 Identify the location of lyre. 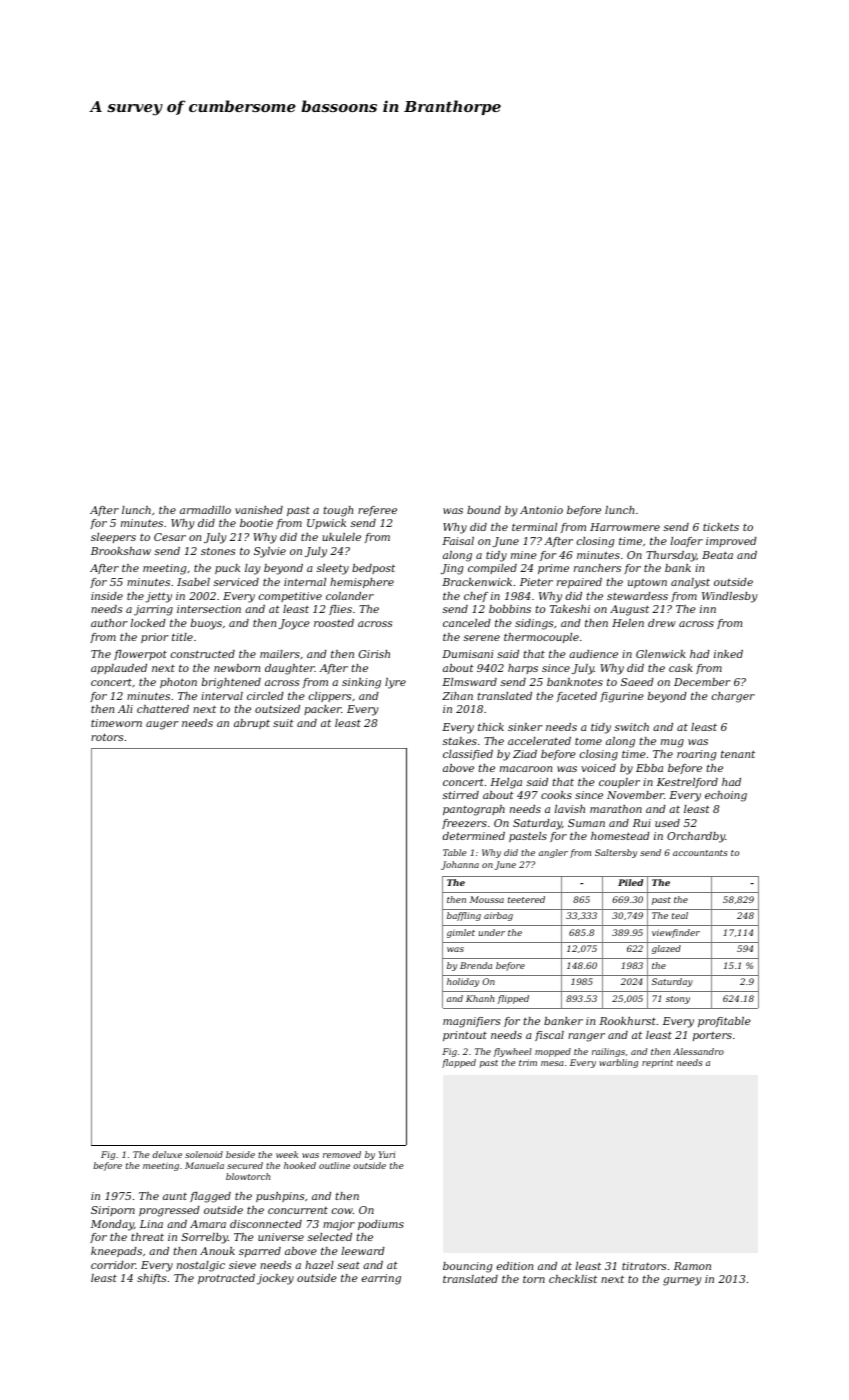
(395, 683).
